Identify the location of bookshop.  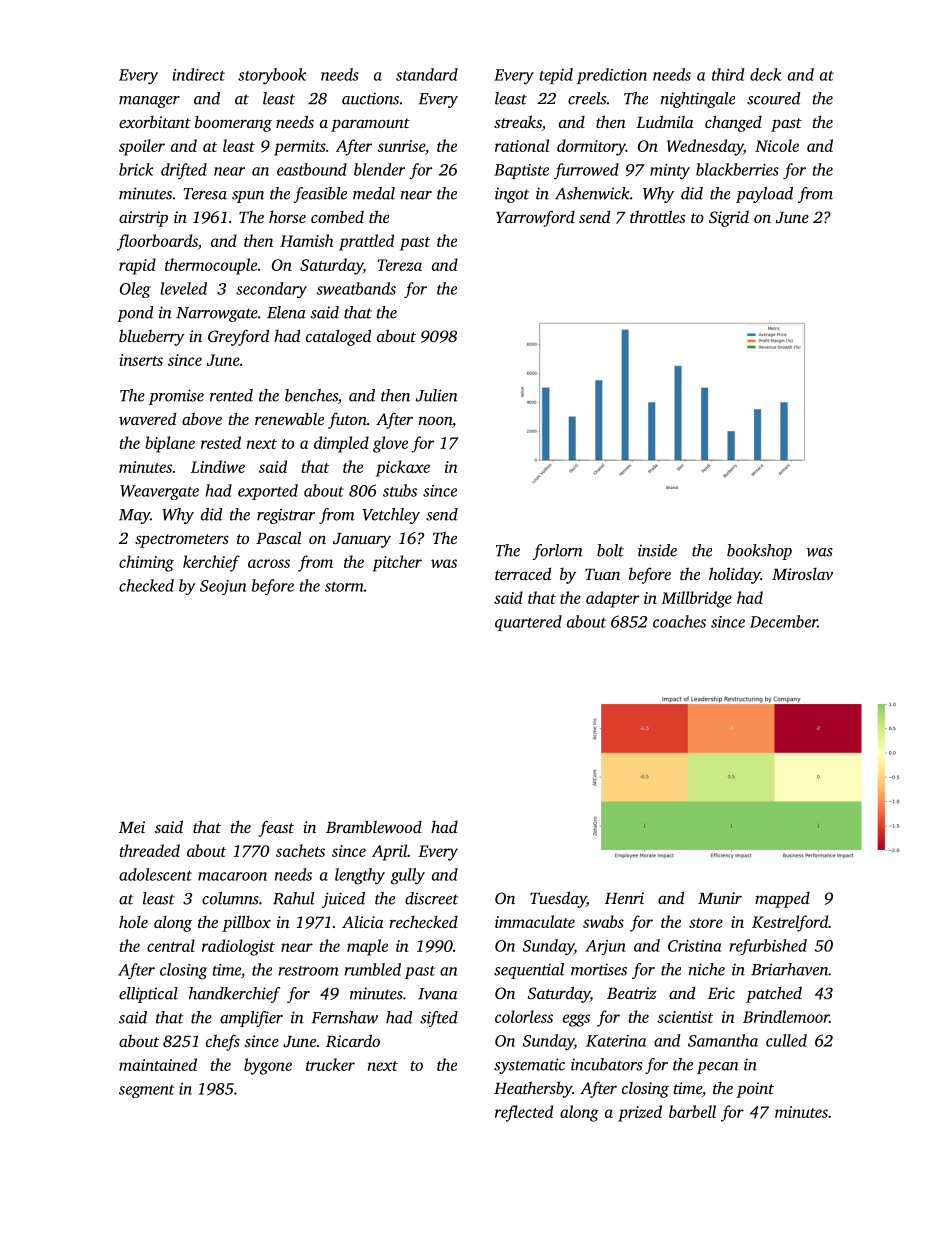
(759, 552).
